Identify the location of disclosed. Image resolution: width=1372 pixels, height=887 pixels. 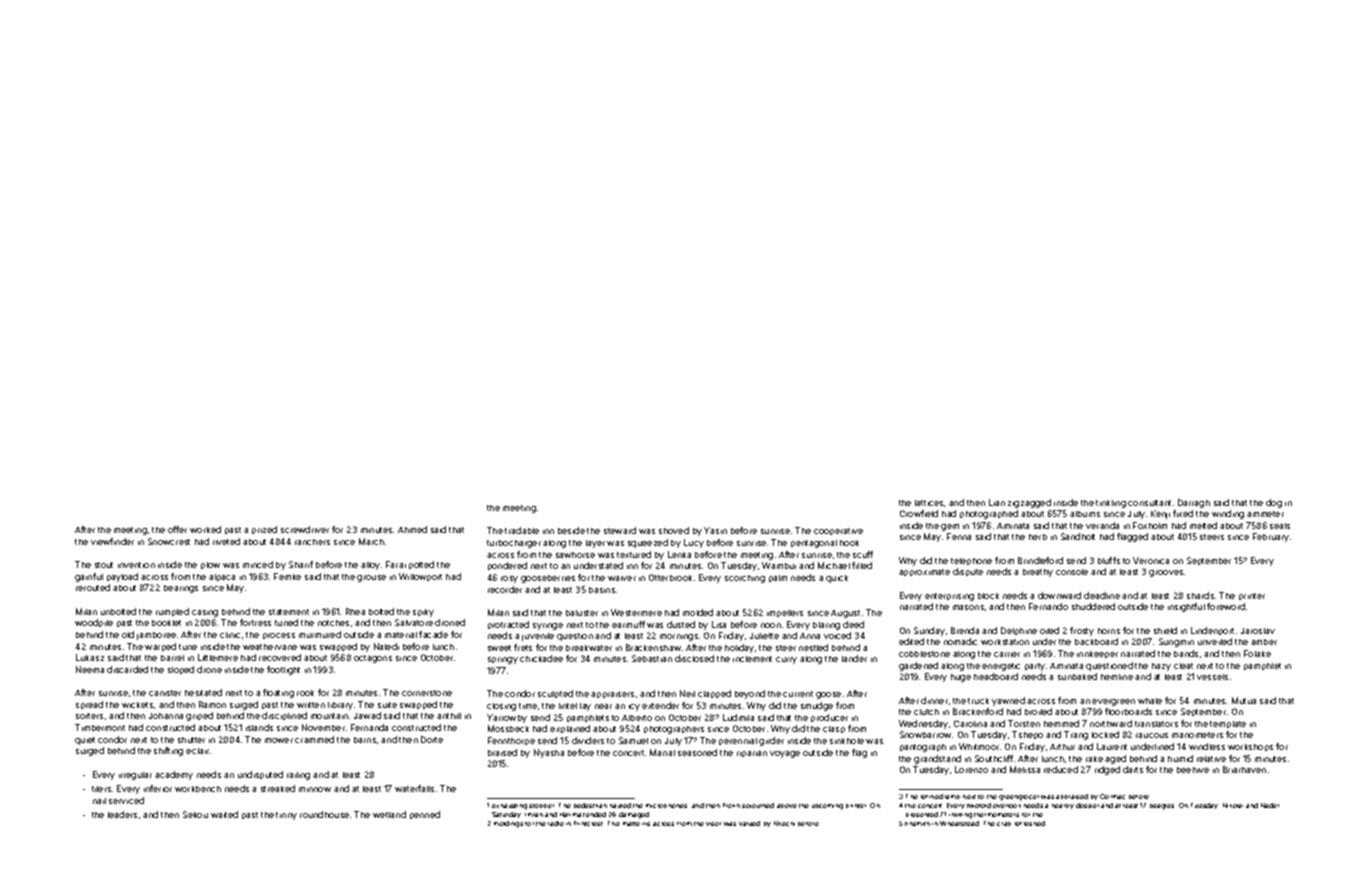
(694, 658).
